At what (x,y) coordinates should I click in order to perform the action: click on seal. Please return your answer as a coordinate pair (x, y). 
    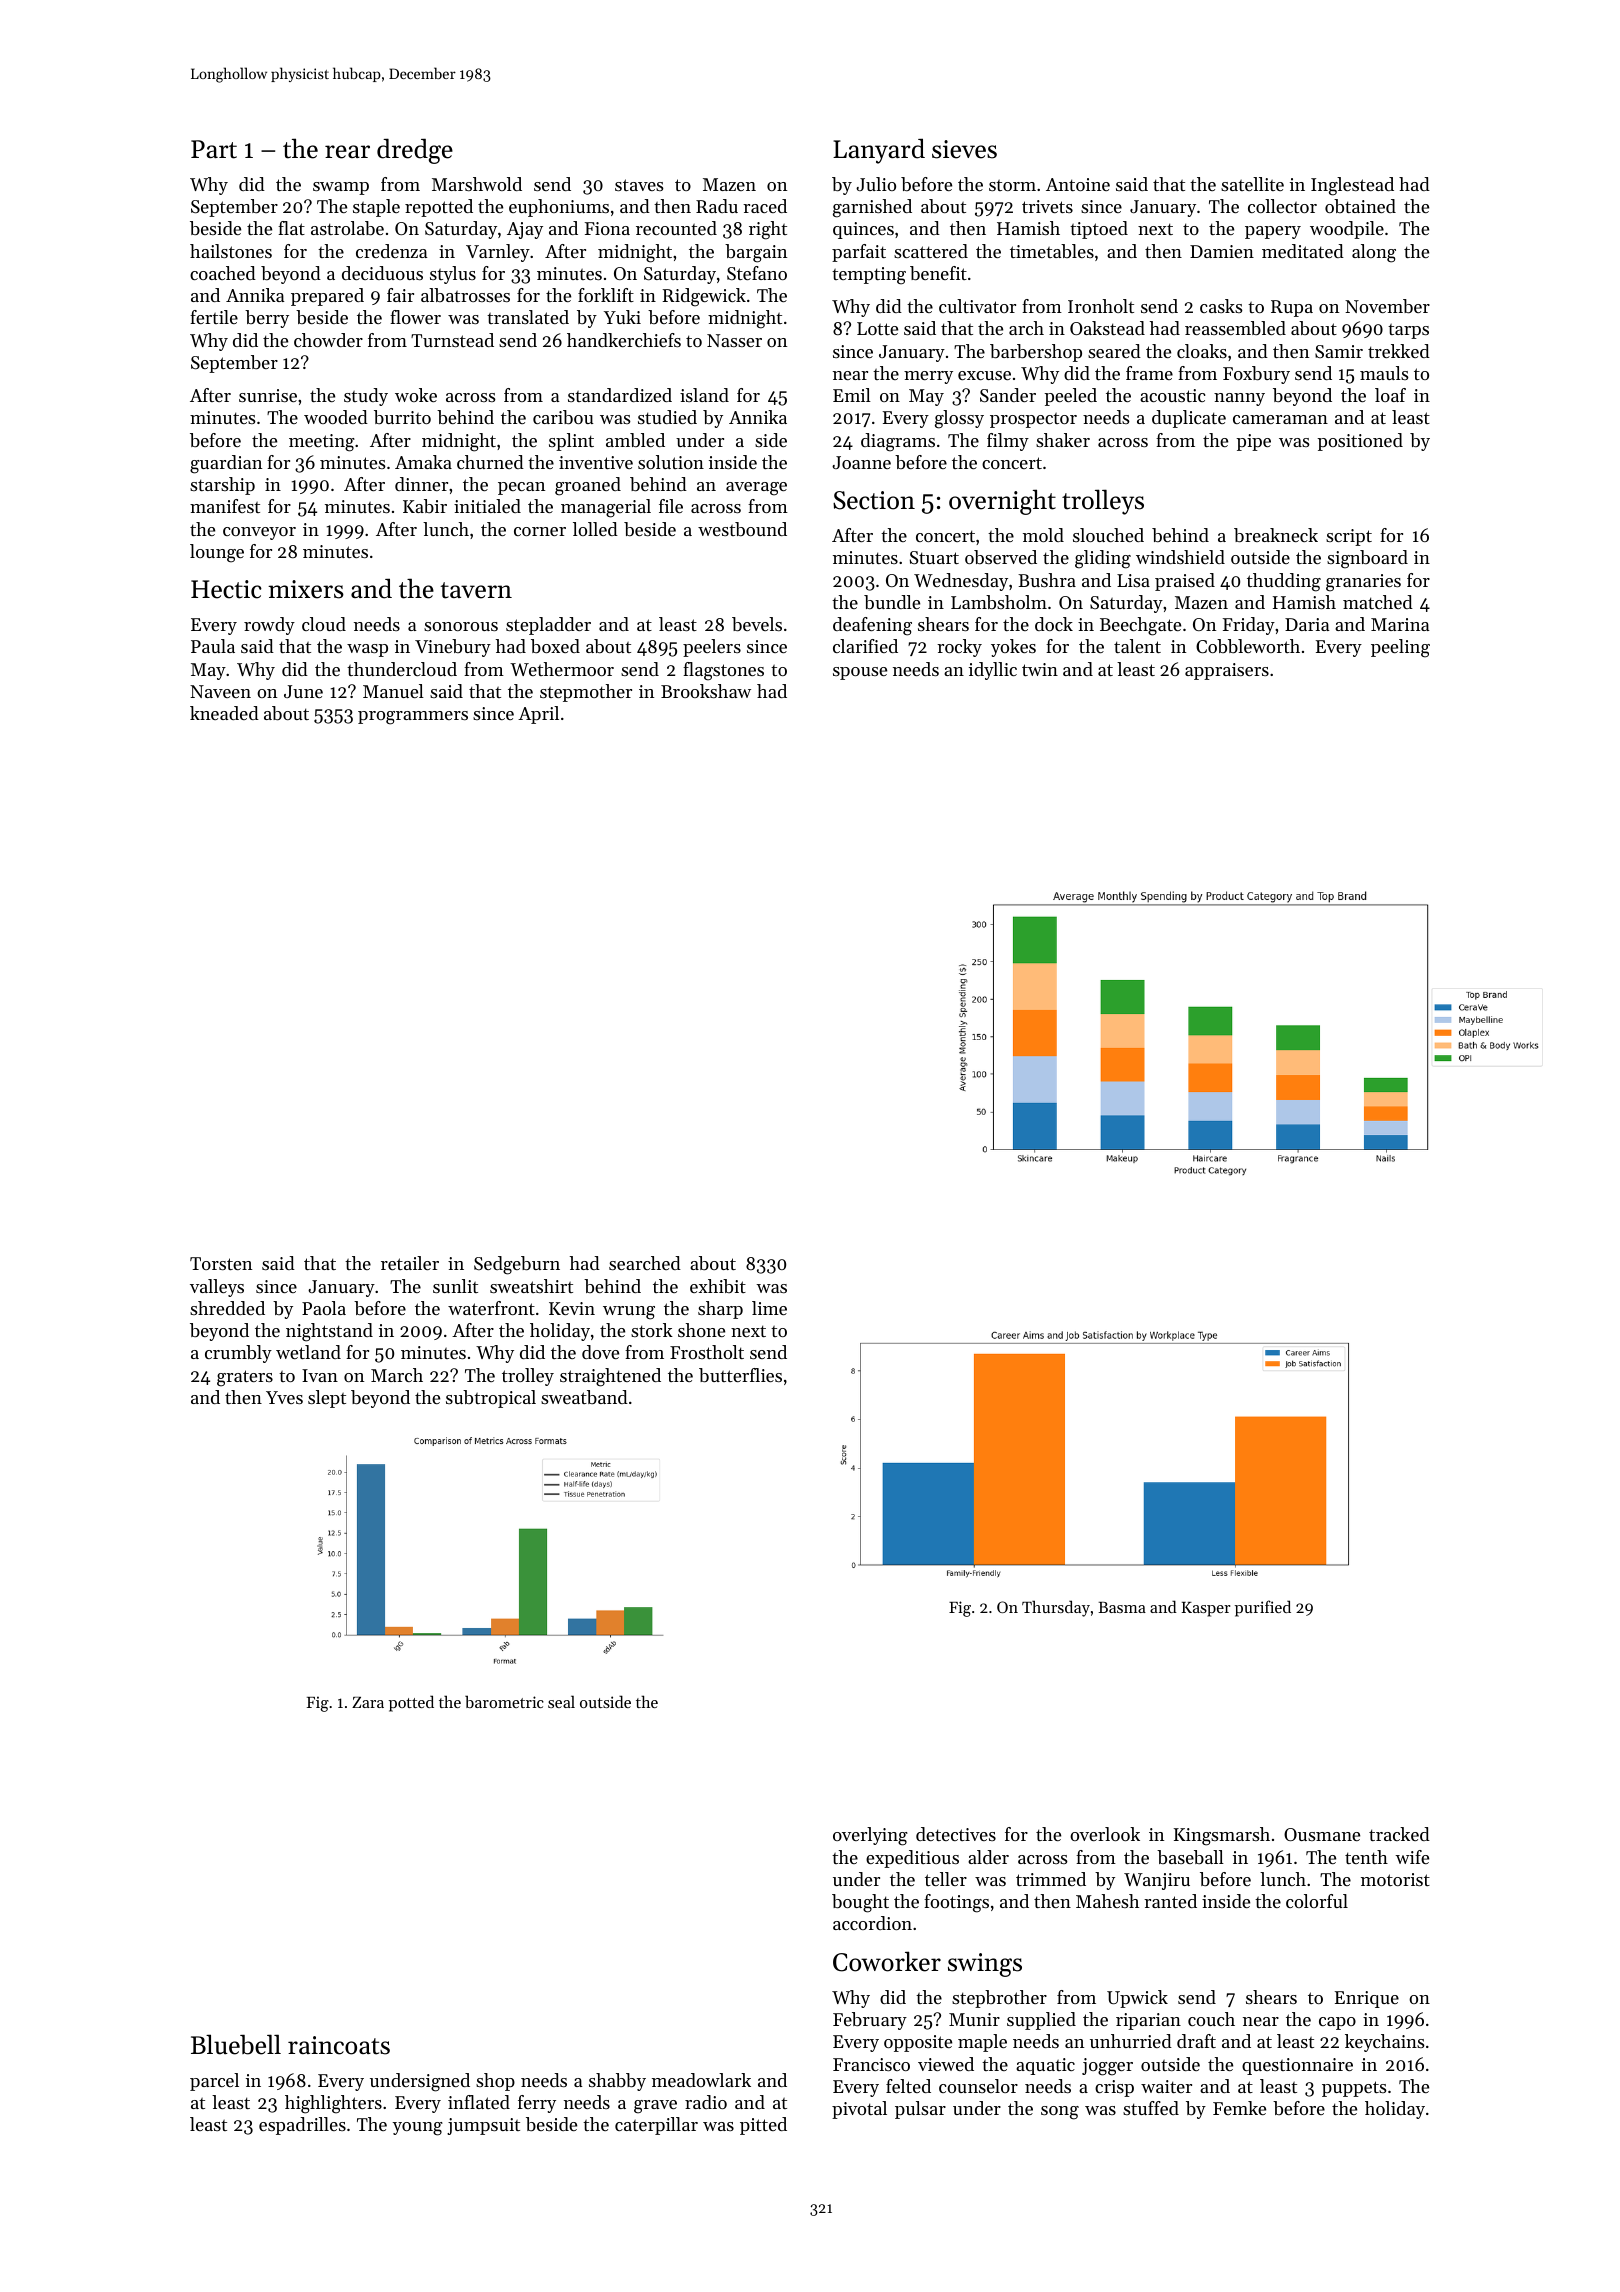
    Looking at the image, I should click on (561, 1701).
